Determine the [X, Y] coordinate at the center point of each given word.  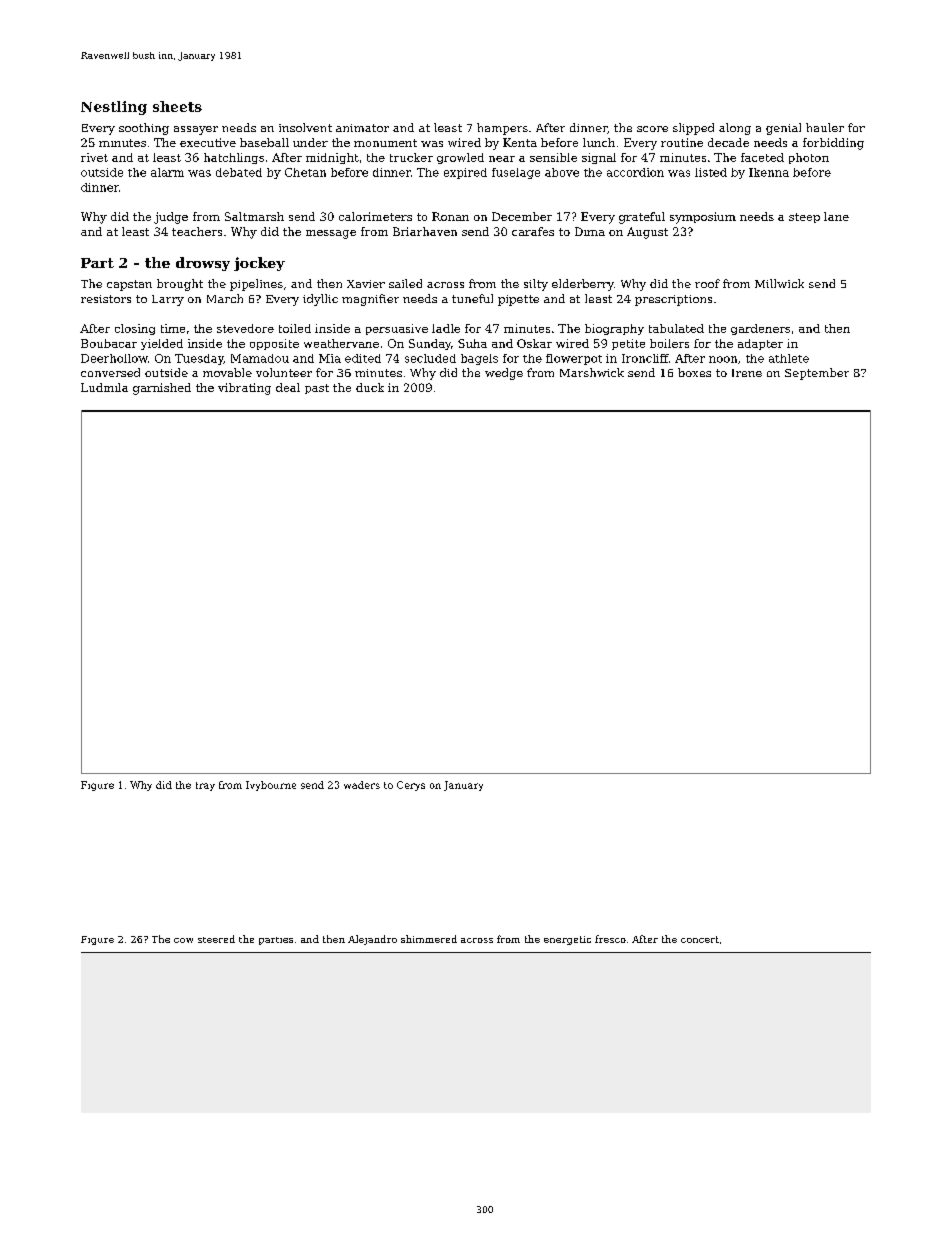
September [817, 374]
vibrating [244, 389]
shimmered [429, 939]
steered [216, 939]
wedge [504, 374]
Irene [747, 373]
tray [205, 786]
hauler [825, 127]
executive [208, 142]
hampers [502, 129]
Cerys [411, 786]
